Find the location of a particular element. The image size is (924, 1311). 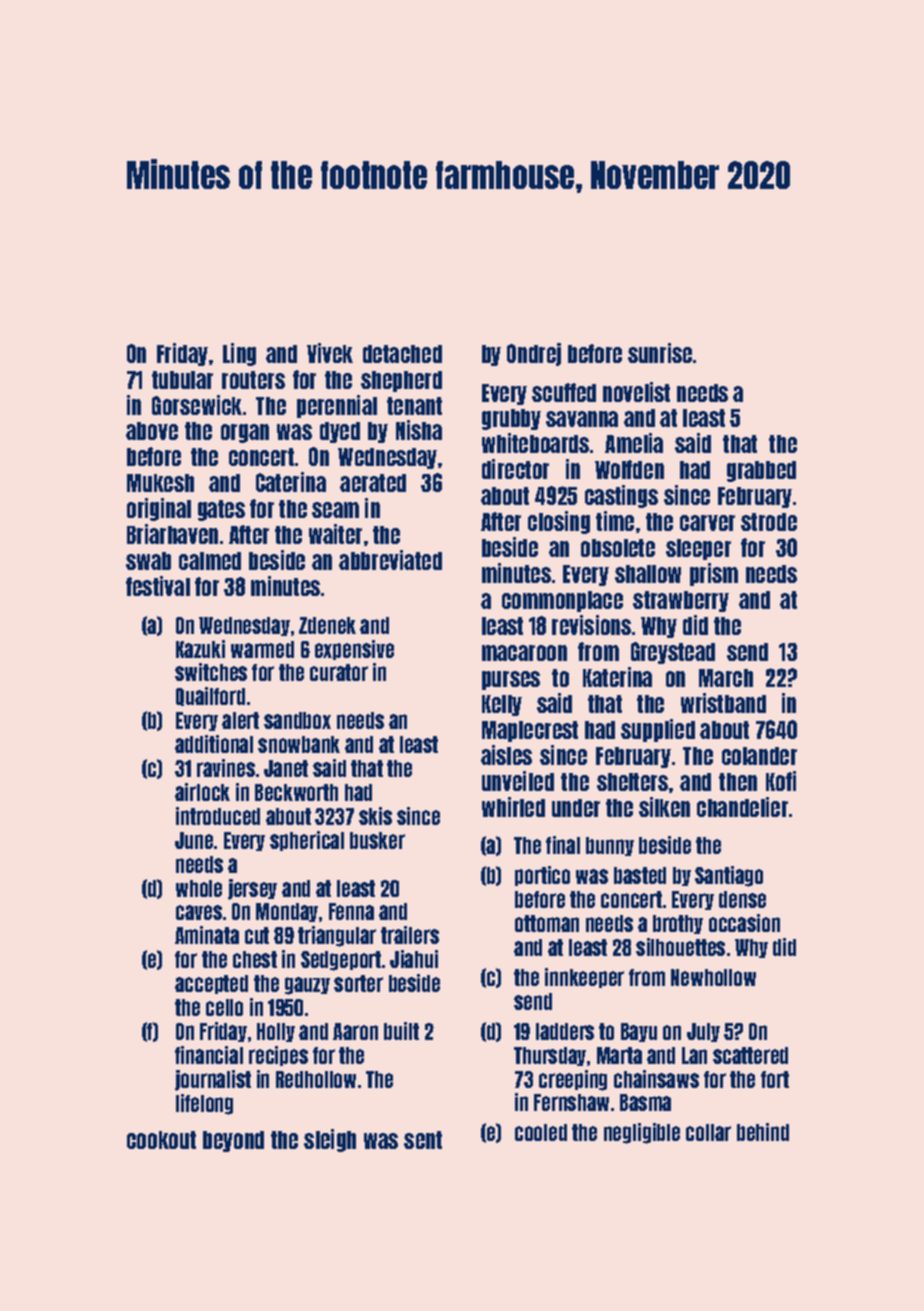

Ling is located at coordinates (239, 354).
